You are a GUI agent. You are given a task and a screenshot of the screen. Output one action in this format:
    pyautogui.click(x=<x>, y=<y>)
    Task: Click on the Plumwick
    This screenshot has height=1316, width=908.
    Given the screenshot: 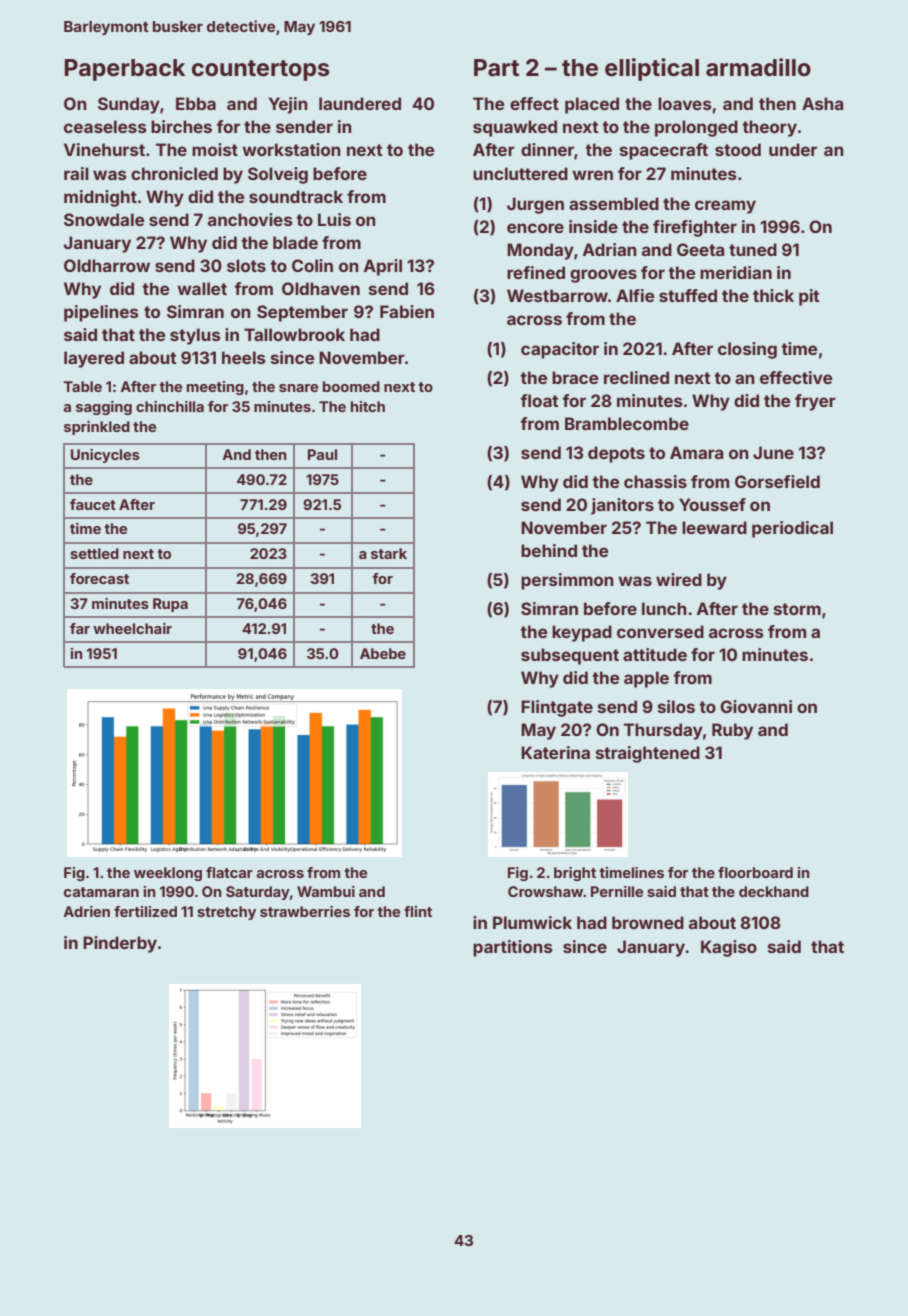 What is the action you would take?
    pyautogui.click(x=532, y=922)
